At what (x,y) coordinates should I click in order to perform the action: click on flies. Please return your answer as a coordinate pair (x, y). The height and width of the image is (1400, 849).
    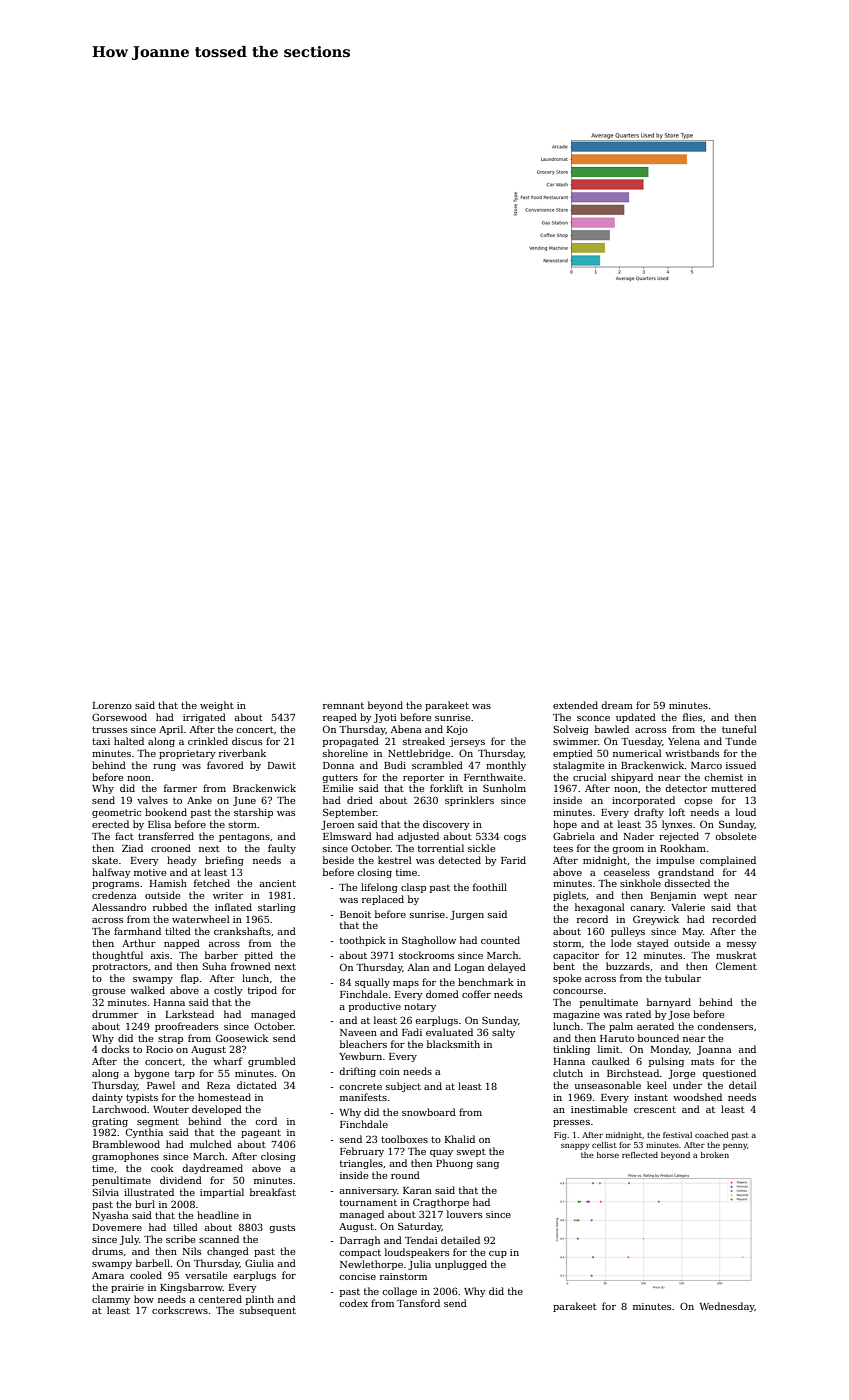
    Looking at the image, I should click on (692, 717).
